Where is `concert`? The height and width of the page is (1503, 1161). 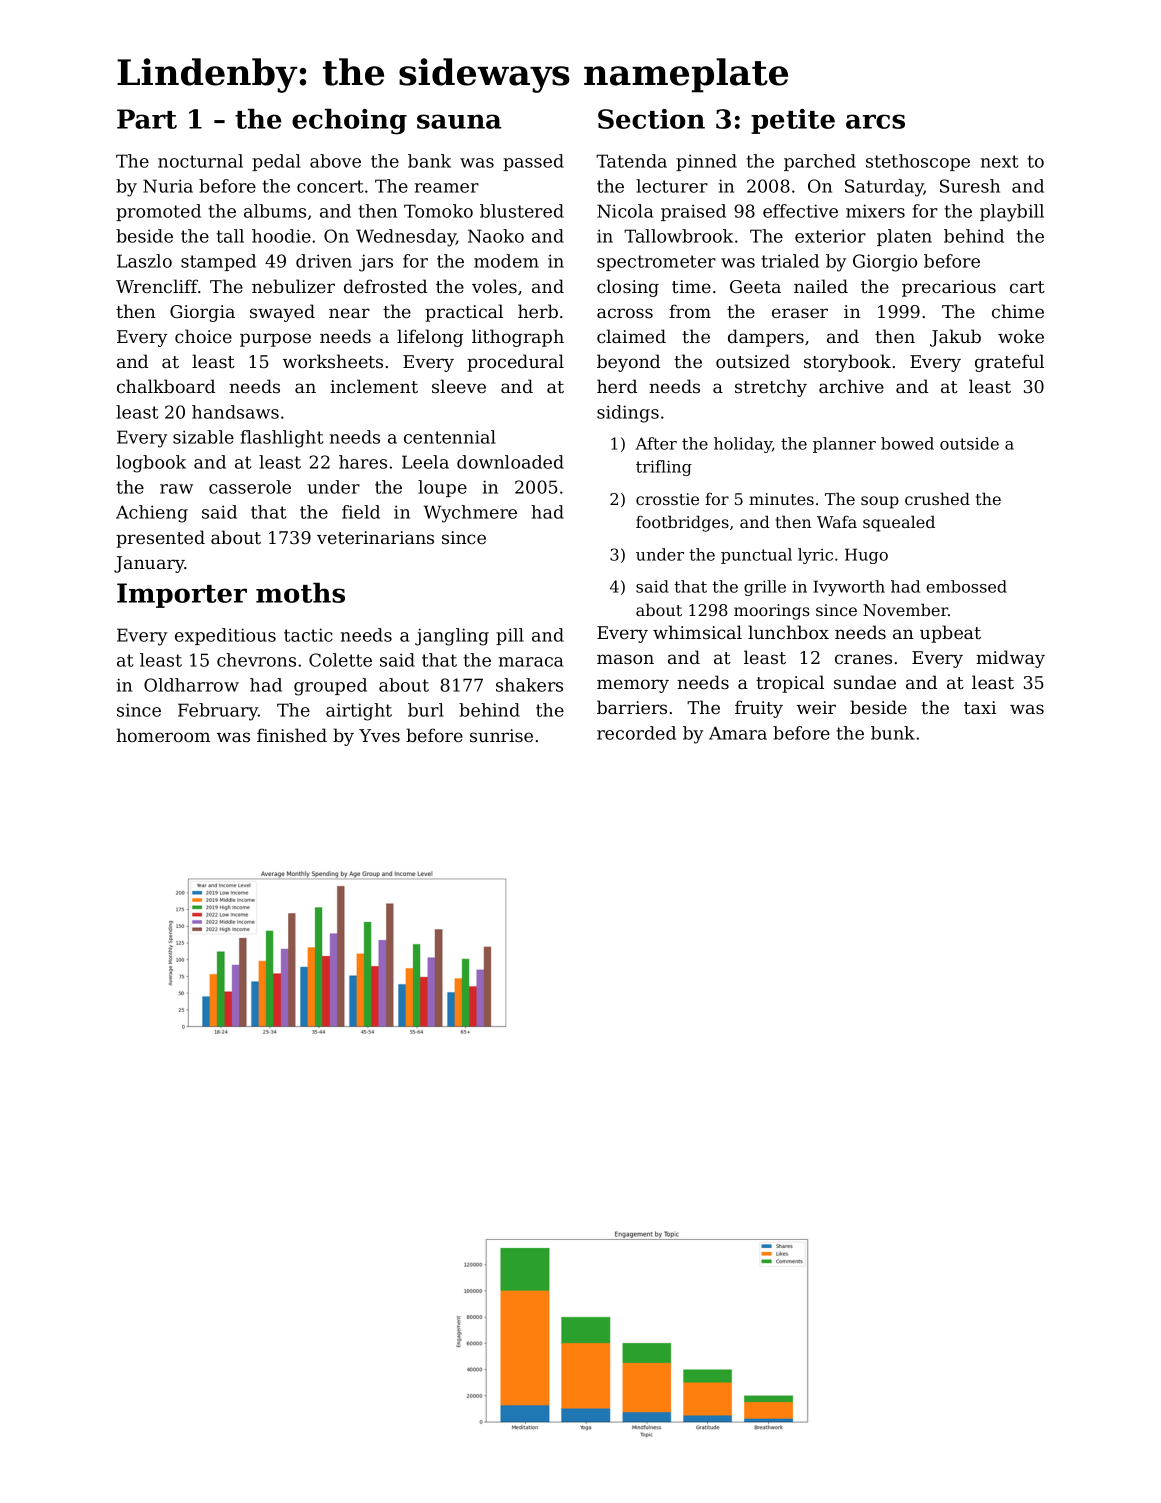
concert is located at coordinates (330, 186).
